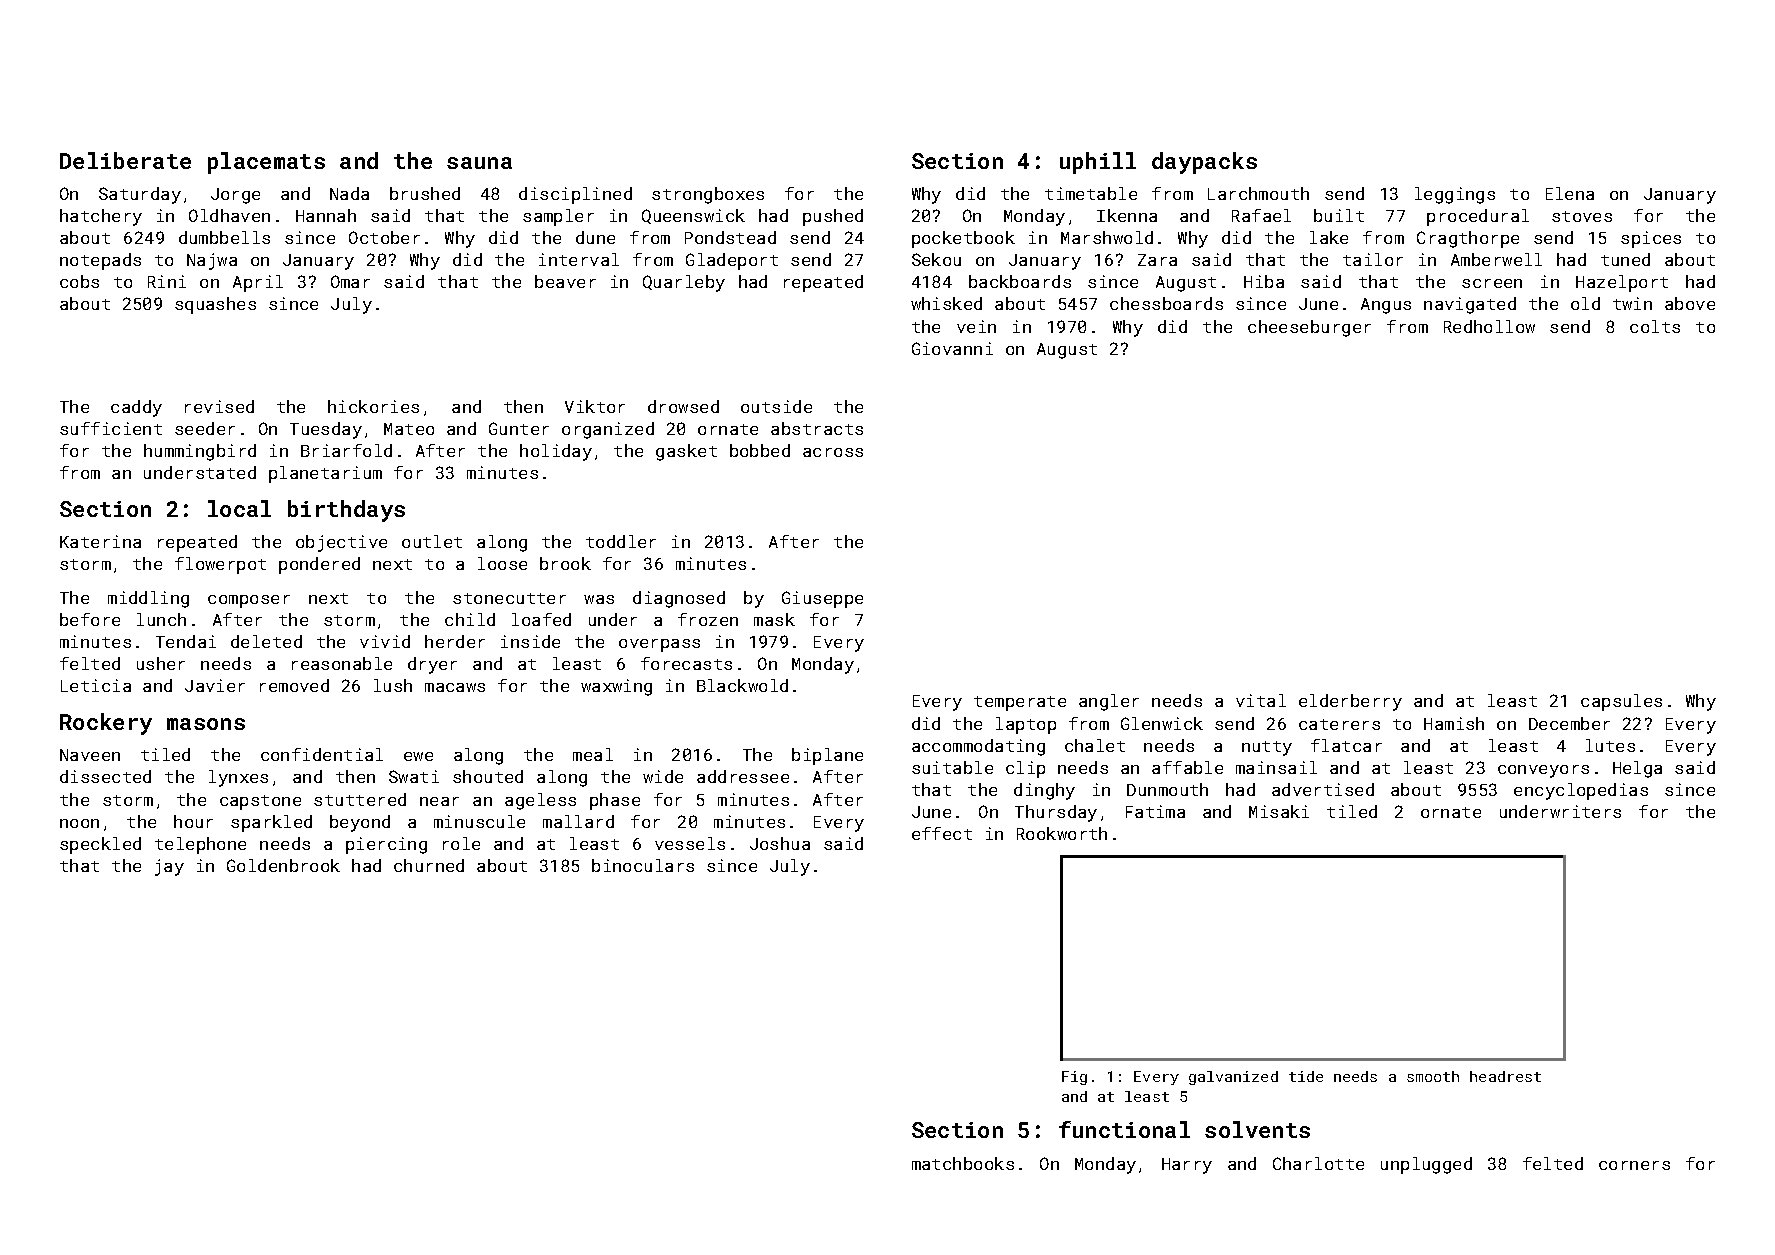 The height and width of the page is (1255, 1775). What do you see at coordinates (690, 843) in the page?
I see `vessels` at bounding box center [690, 843].
